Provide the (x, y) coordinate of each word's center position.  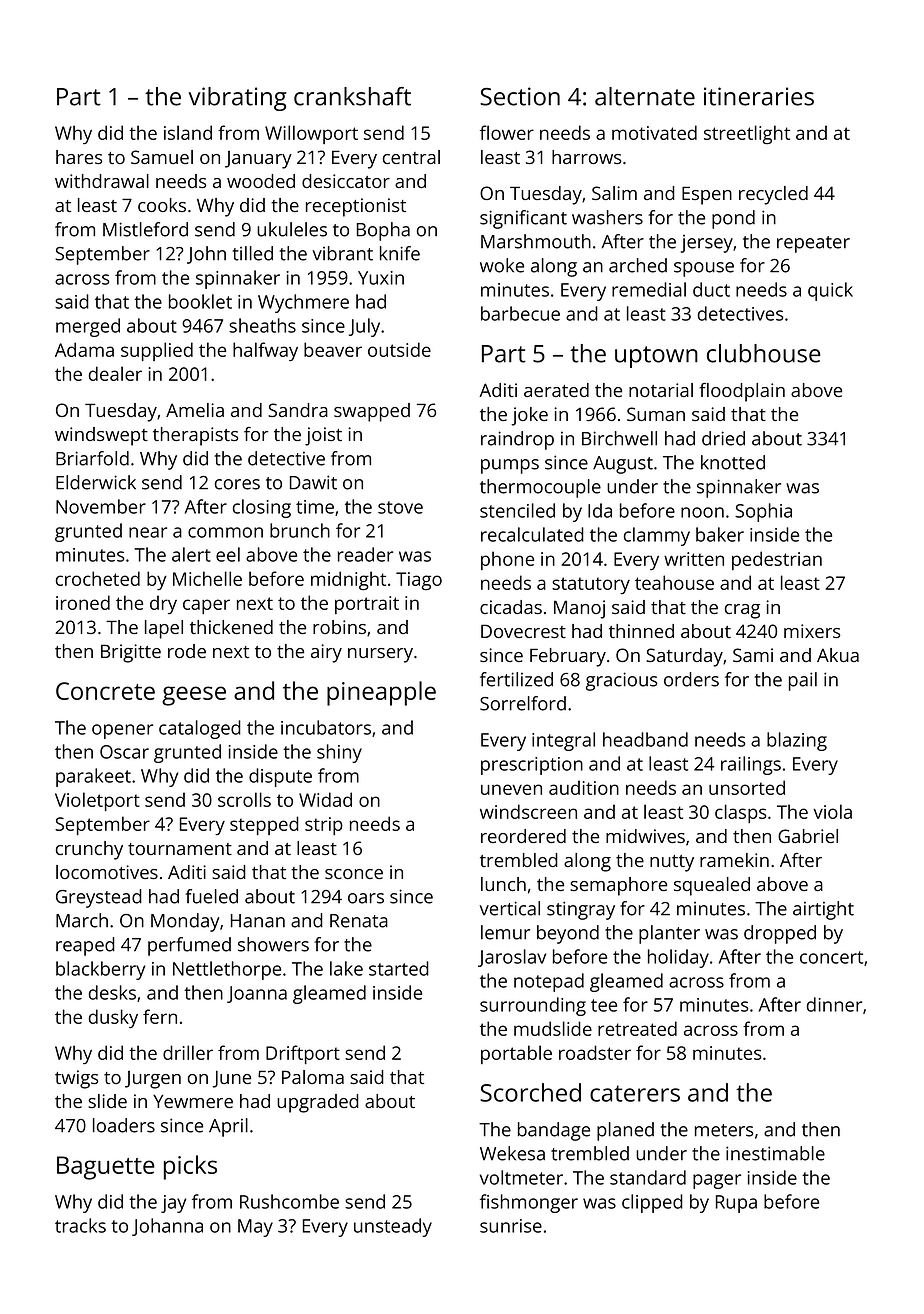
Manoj (579, 609)
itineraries (759, 96)
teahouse (674, 582)
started (399, 968)
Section (520, 96)
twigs (76, 1079)
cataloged (200, 729)
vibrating (238, 99)
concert (831, 957)
